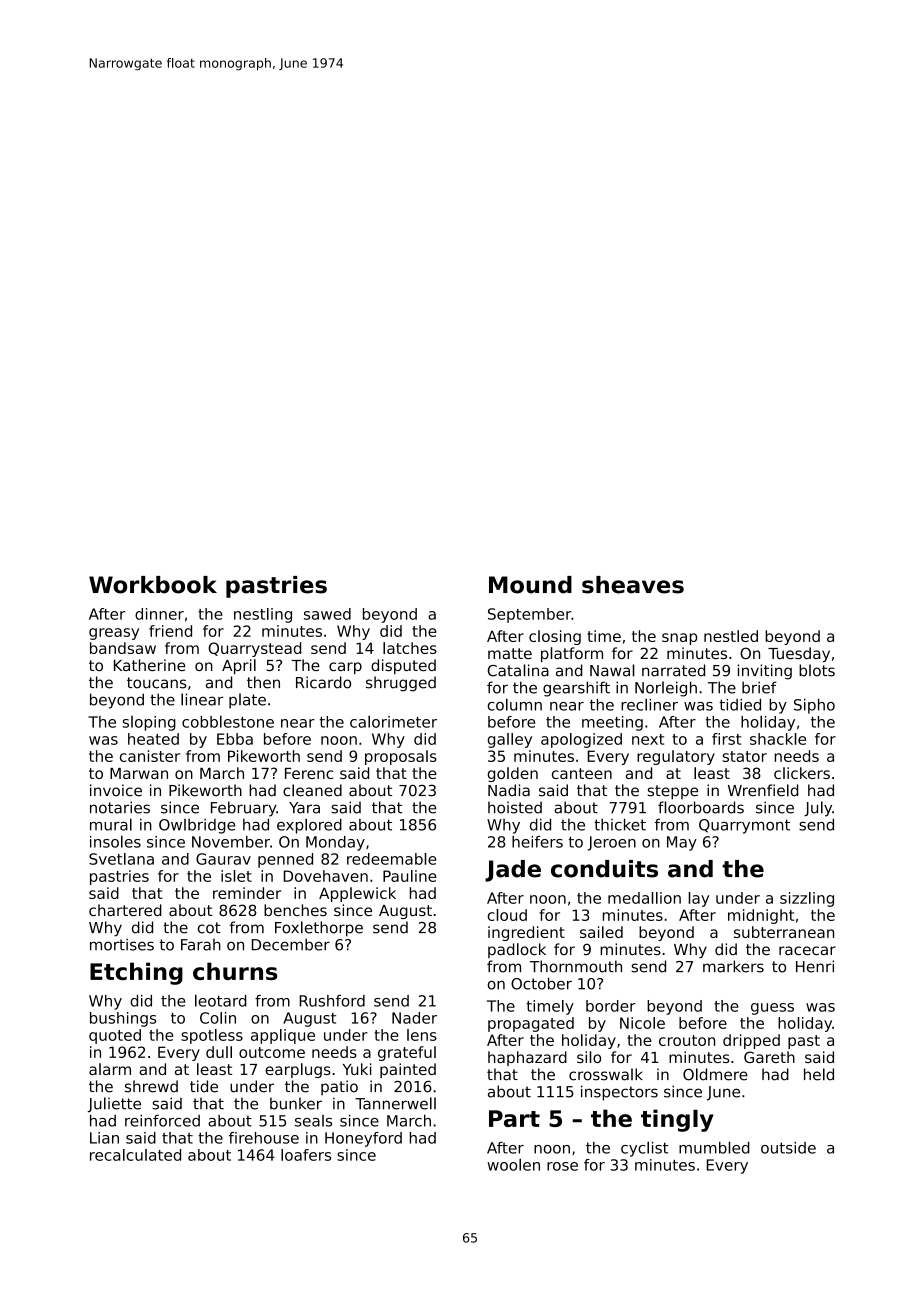 This screenshot has height=1314, width=924. What do you see at coordinates (306, 1155) in the screenshot?
I see `loafers` at bounding box center [306, 1155].
